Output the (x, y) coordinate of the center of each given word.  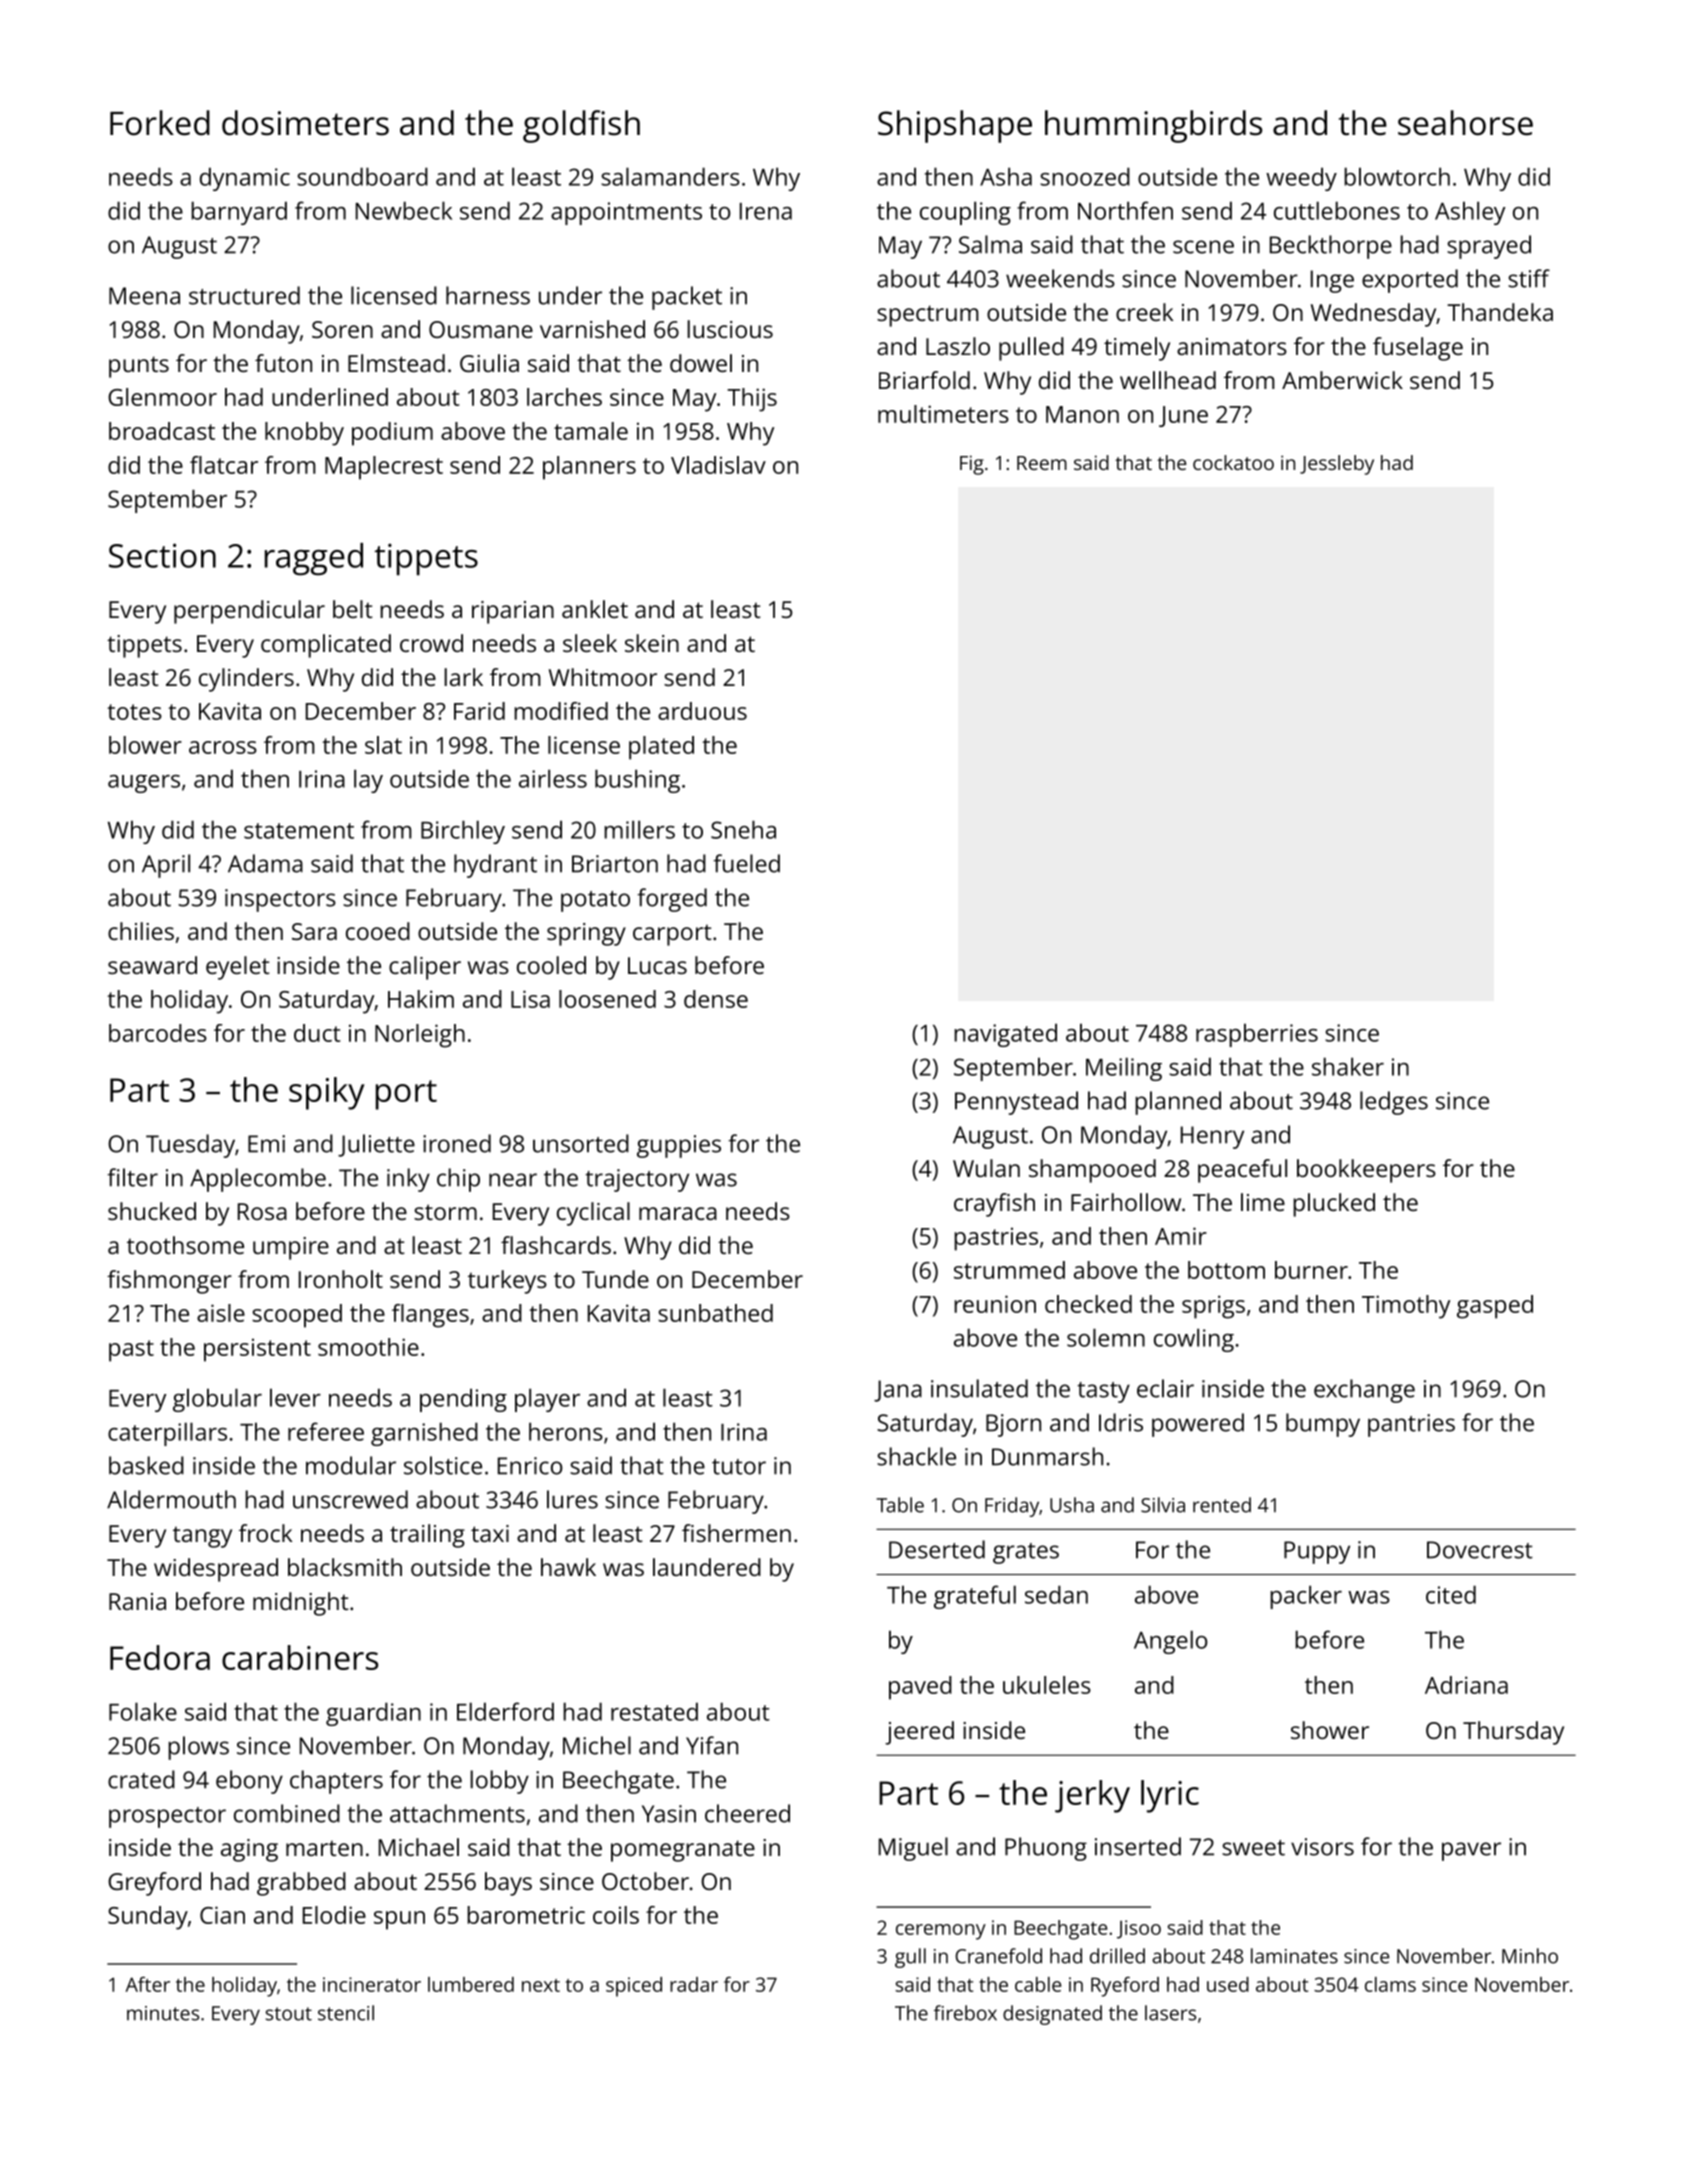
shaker (1348, 1066)
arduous (702, 711)
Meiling (1124, 1069)
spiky (327, 1093)
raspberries (1257, 1035)
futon (283, 363)
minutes (163, 2013)
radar (694, 1984)
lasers (1170, 2013)
